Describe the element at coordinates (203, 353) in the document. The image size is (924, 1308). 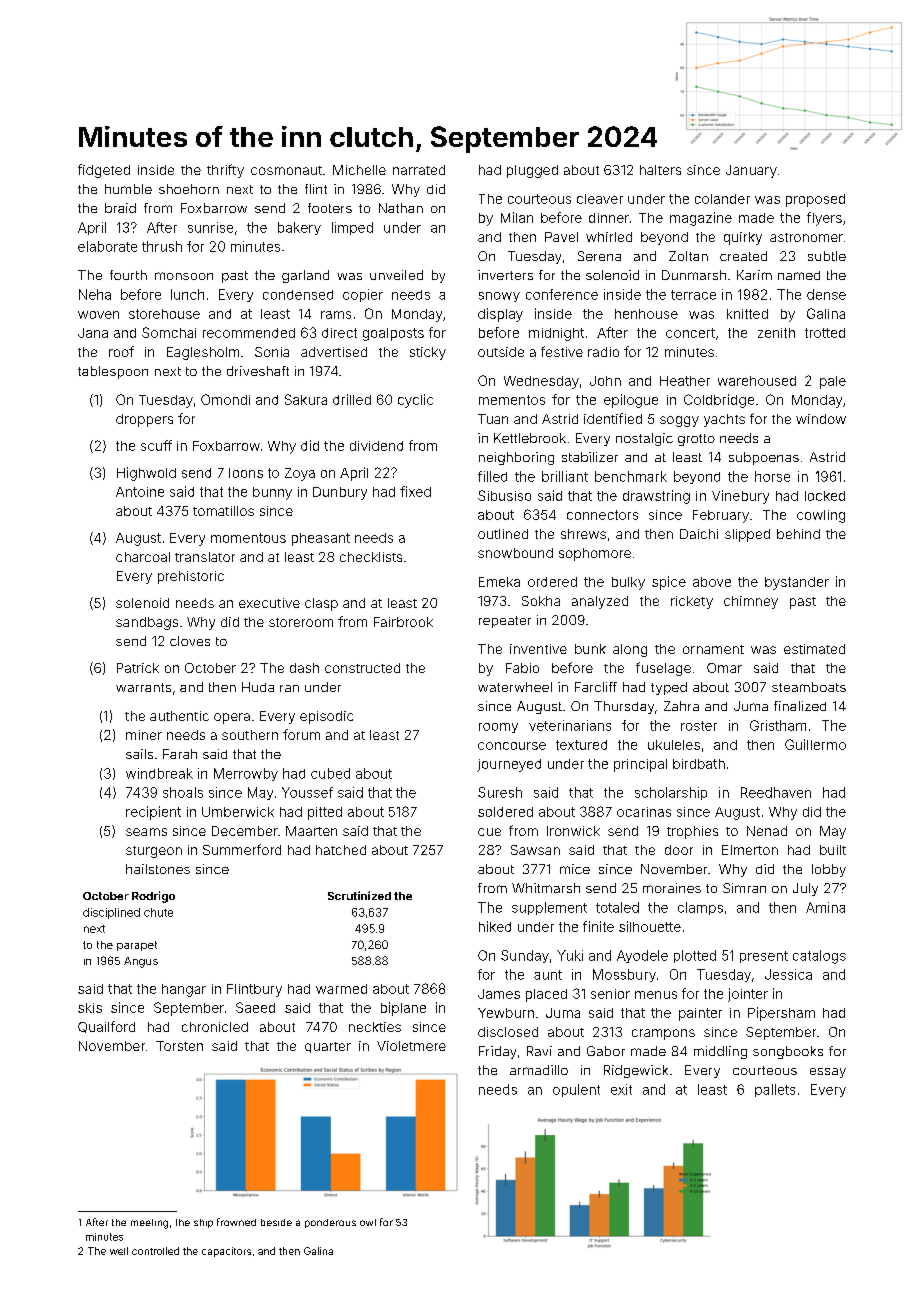
I see `Eaglesholm` at that location.
